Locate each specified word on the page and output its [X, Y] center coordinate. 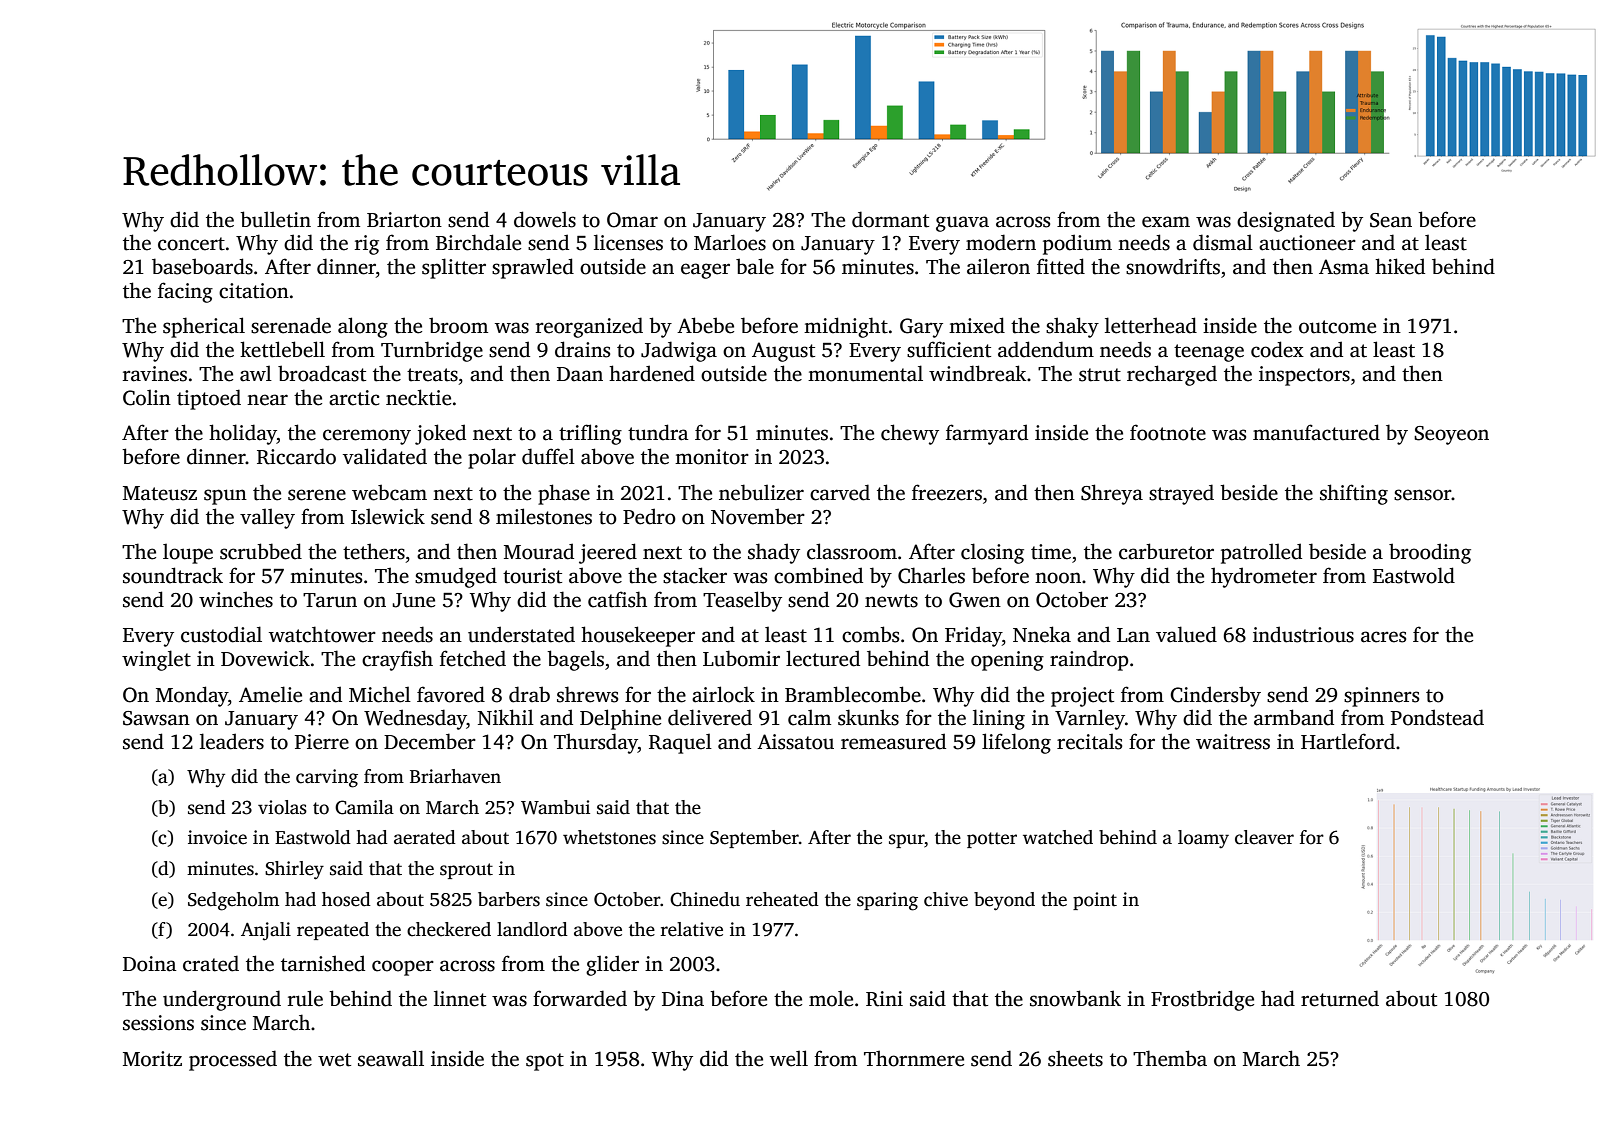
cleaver [1264, 837]
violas [282, 807]
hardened [652, 373]
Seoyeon [1451, 435]
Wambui [555, 807]
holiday [243, 434]
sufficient [949, 349]
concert [191, 244]
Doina [150, 964]
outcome [1337, 327]
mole [831, 999]
